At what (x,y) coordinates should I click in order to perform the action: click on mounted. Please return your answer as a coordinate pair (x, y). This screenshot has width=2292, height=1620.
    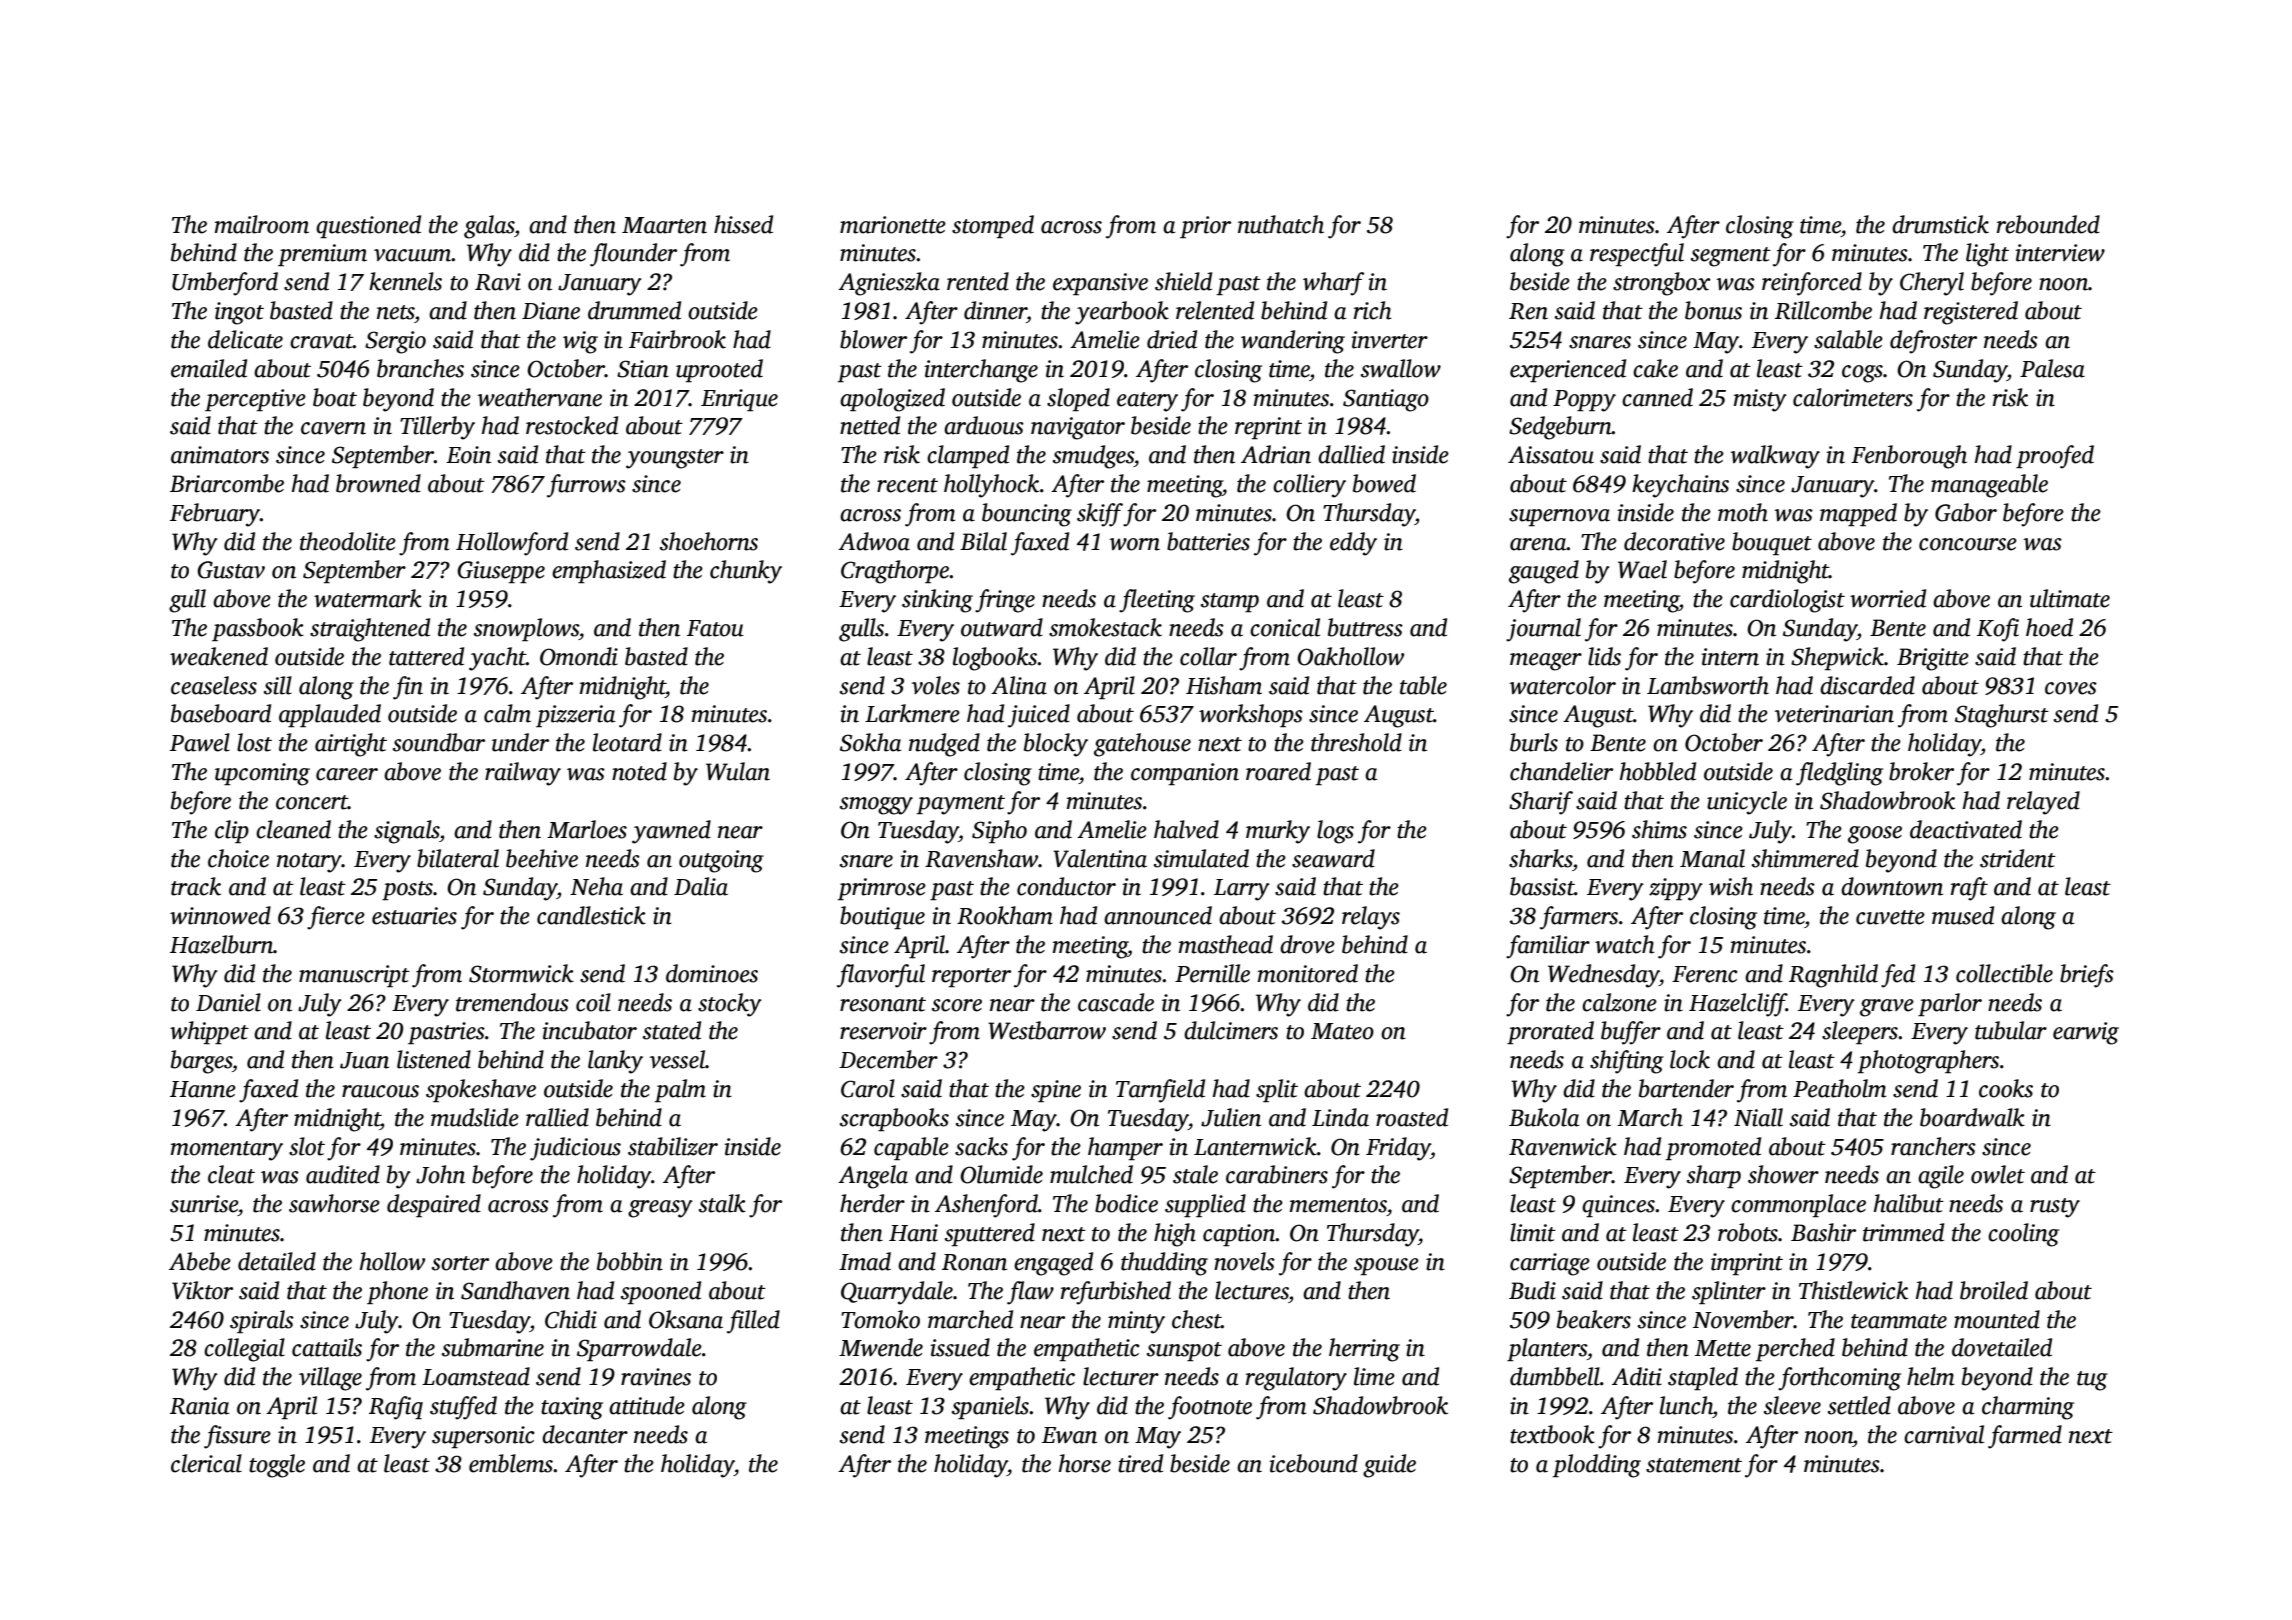
    Looking at the image, I should click on (1997, 1319).
